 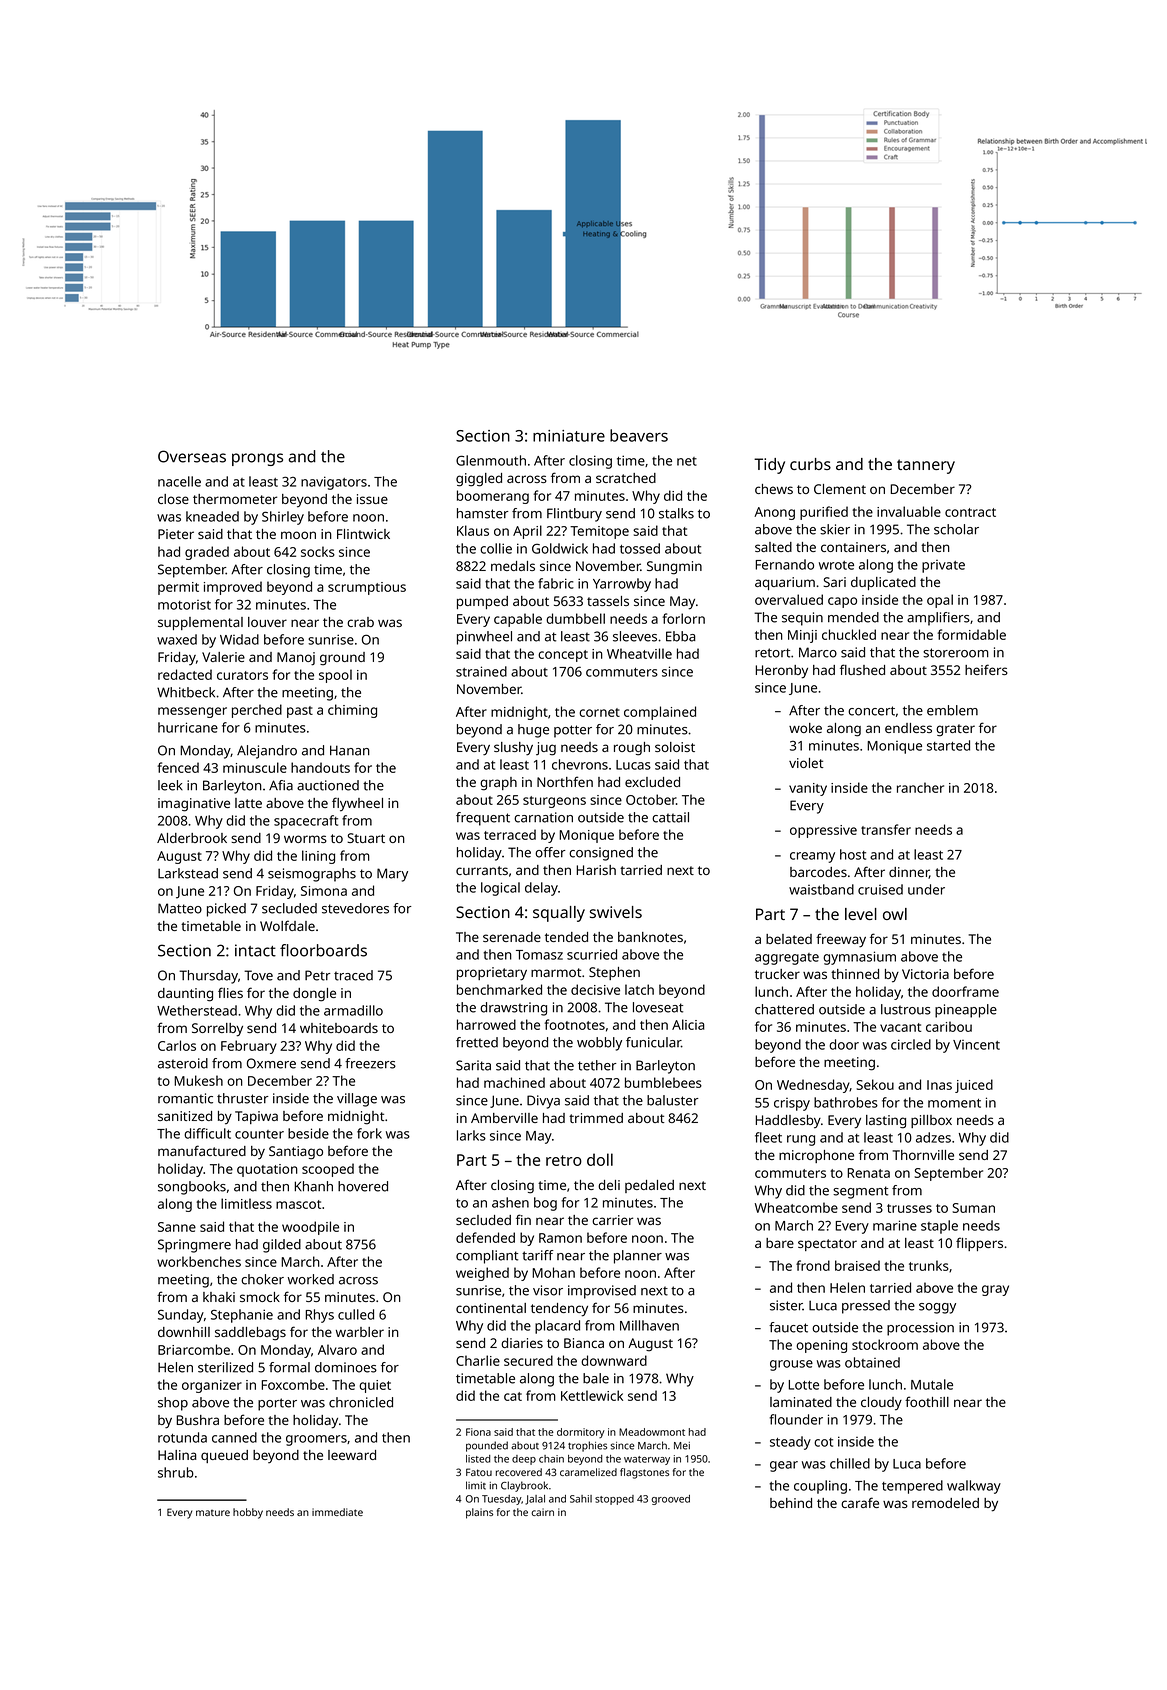 I want to click on Mei, so click(x=682, y=1446).
